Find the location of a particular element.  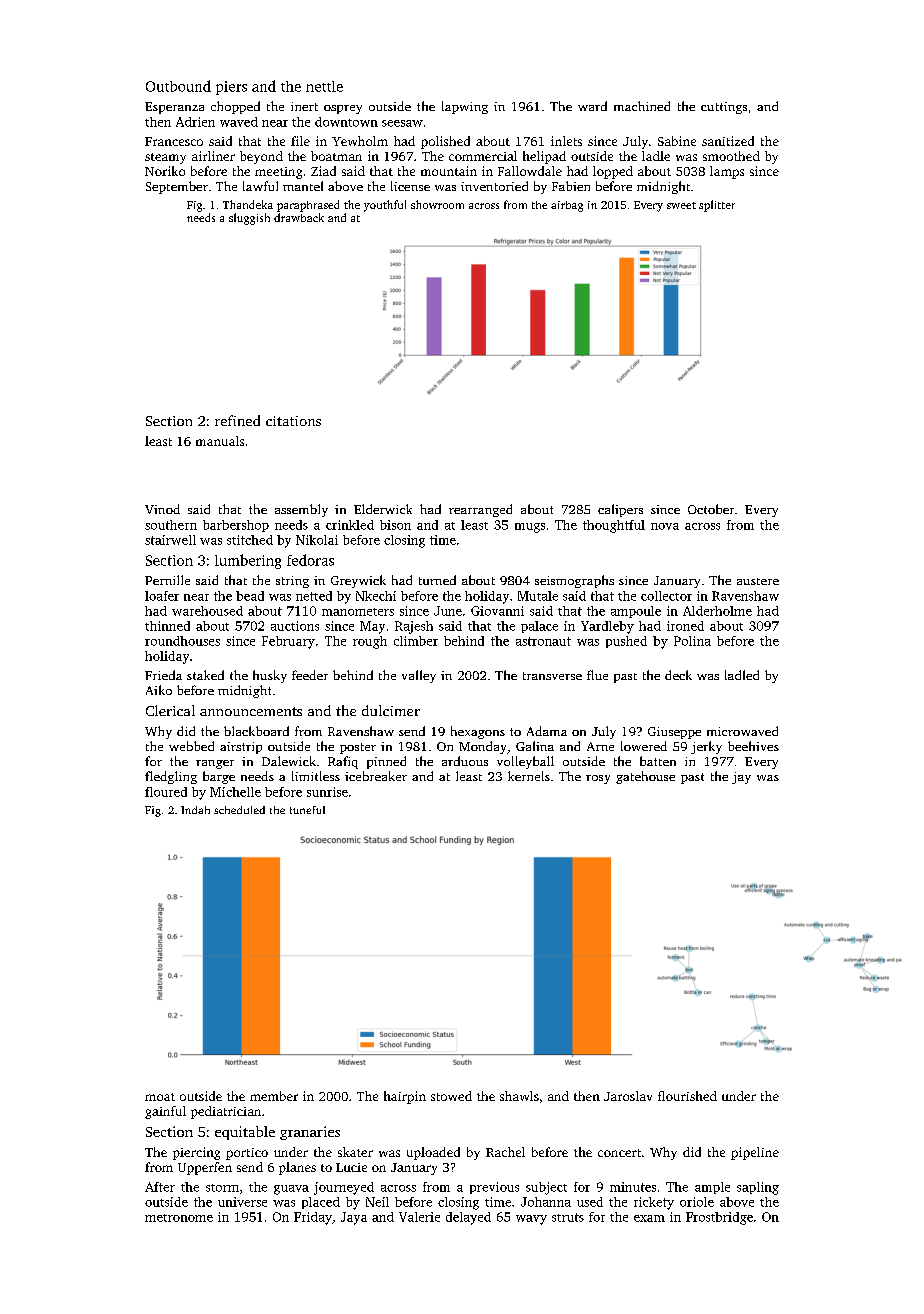

jerky is located at coordinates (706, 747).
